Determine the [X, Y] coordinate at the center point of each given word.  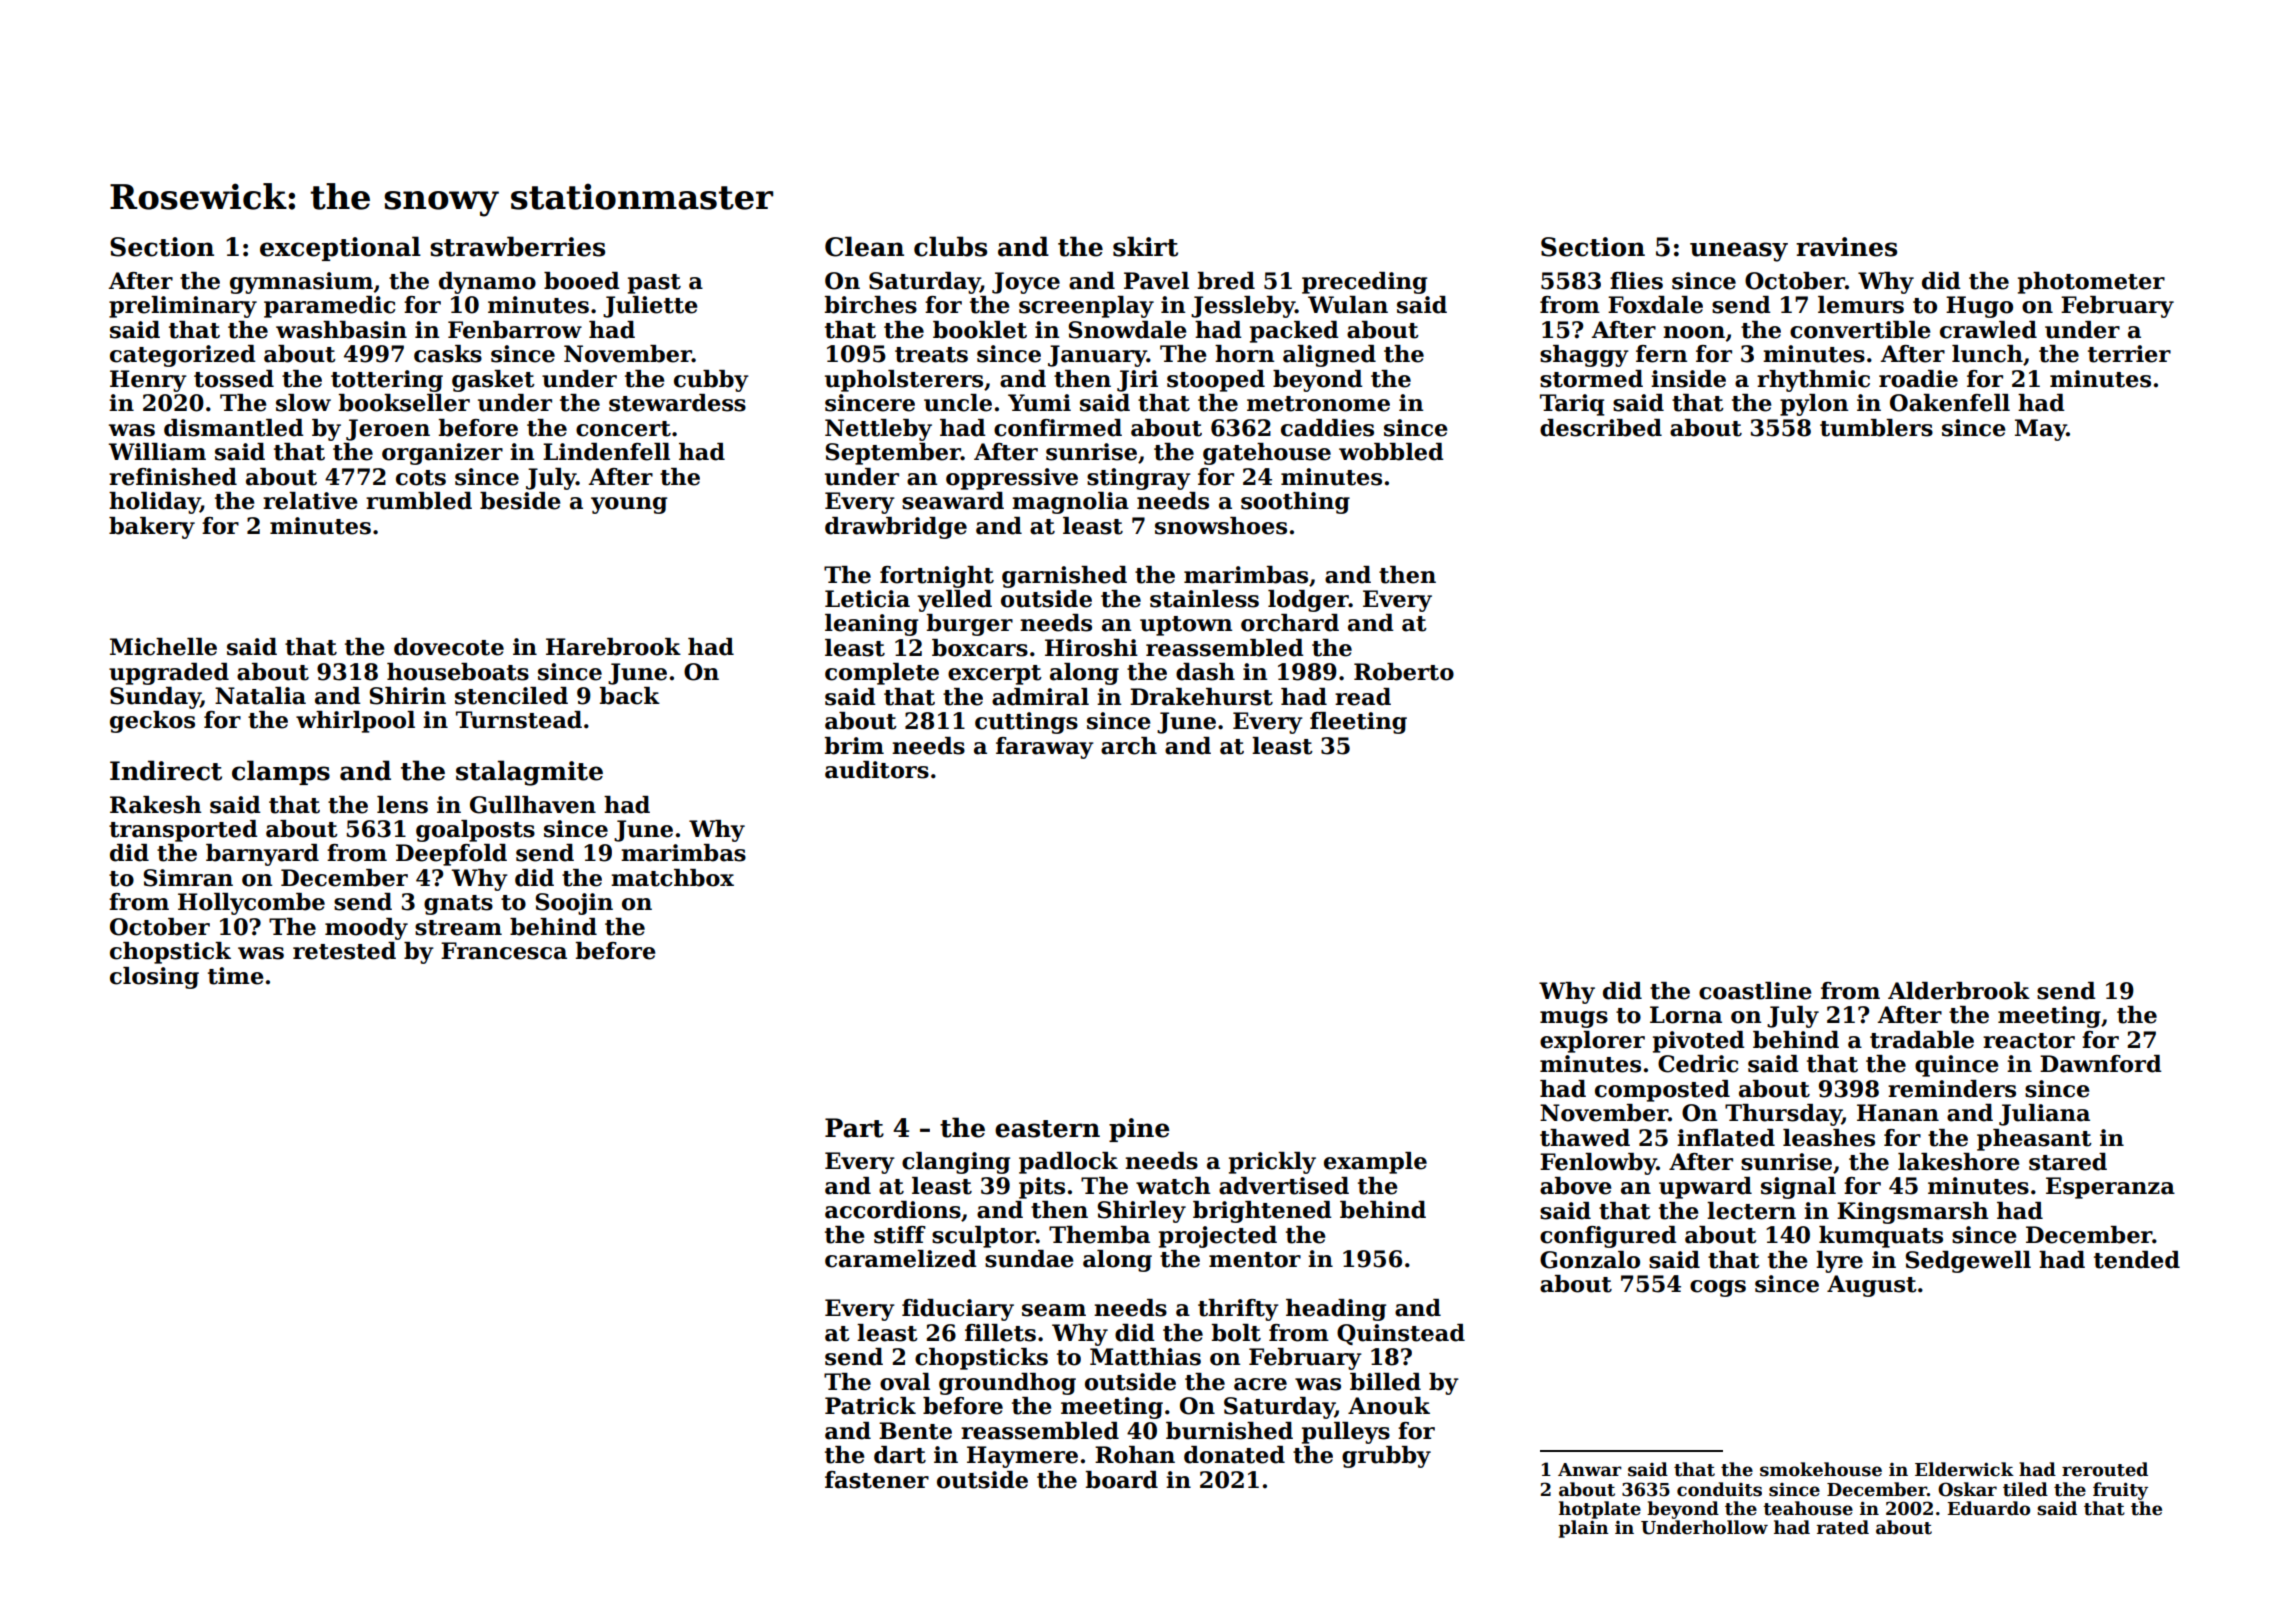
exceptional [340, 248]
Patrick [870, 1406]
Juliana [2044, 1115]
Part [854, 1128]
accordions [893, 1210]
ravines [1846, 247]
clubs [950, 246]
